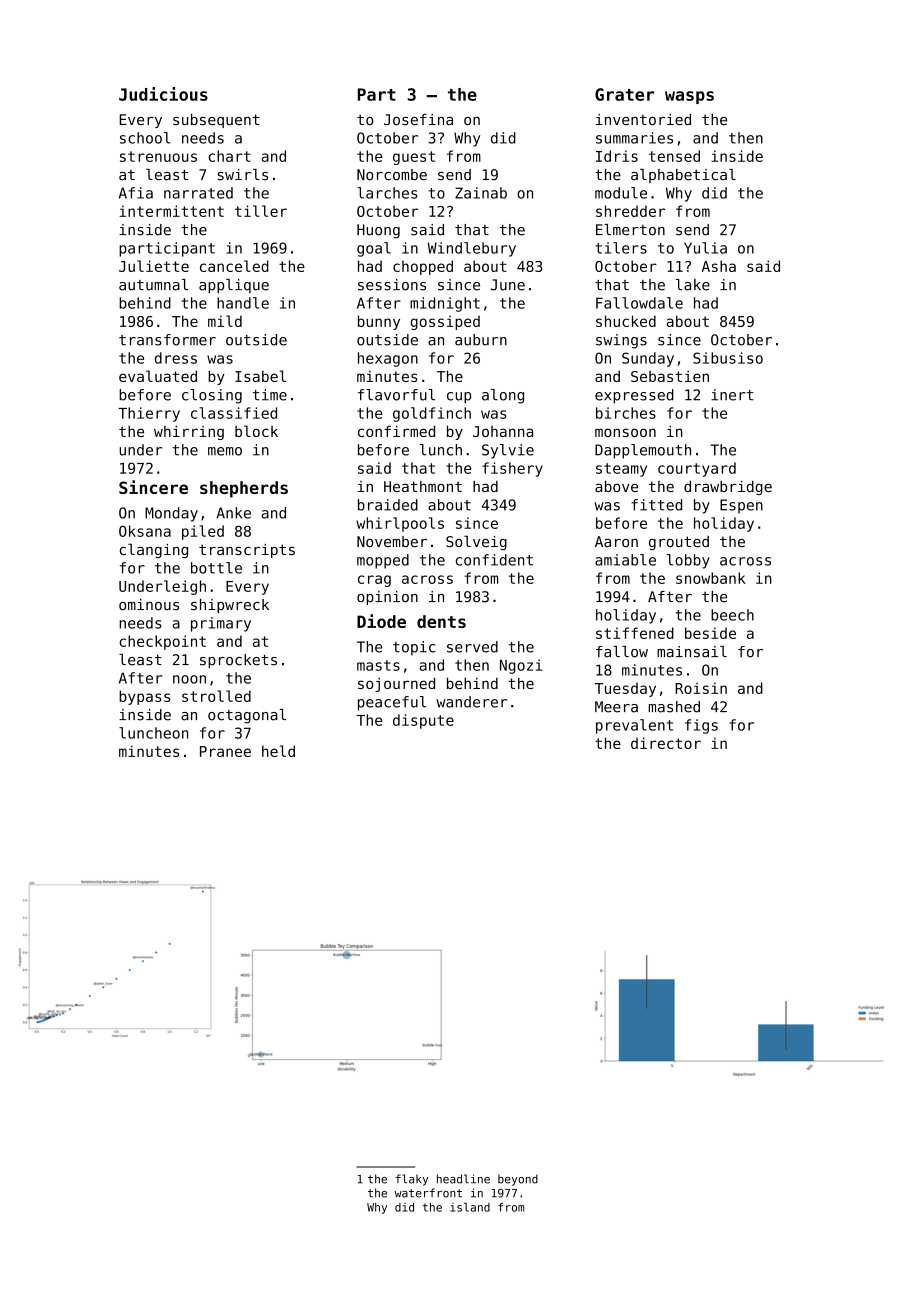 This screenshot has width=908, height=1316. What do you see at coordinates (149, 414) in the screenshot?
I see `Thierry` at bounding box center [149, 414].
